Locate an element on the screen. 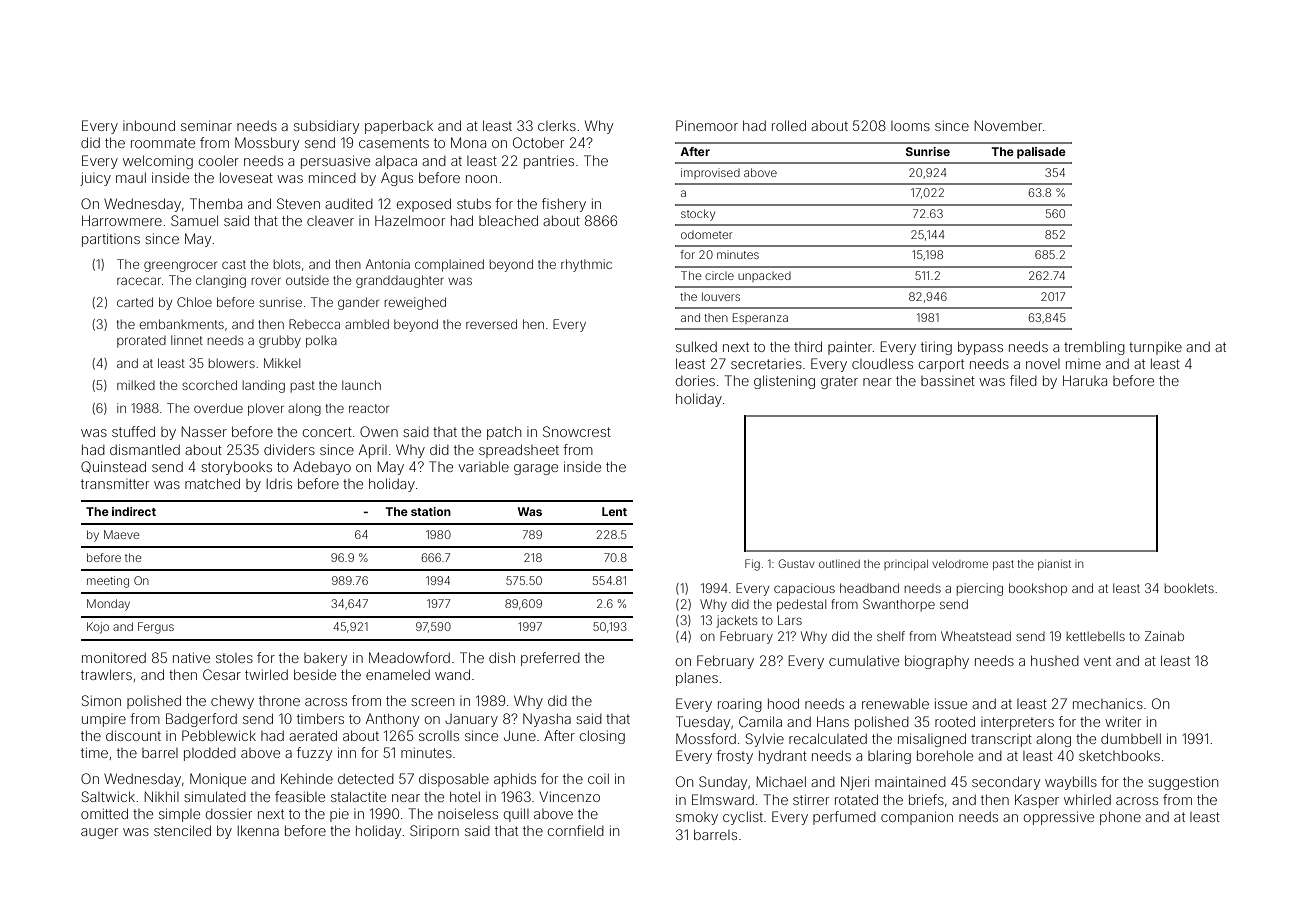 The width and height of the screenshot is (1308, 924). gander is located at coordinates (358, 303).
